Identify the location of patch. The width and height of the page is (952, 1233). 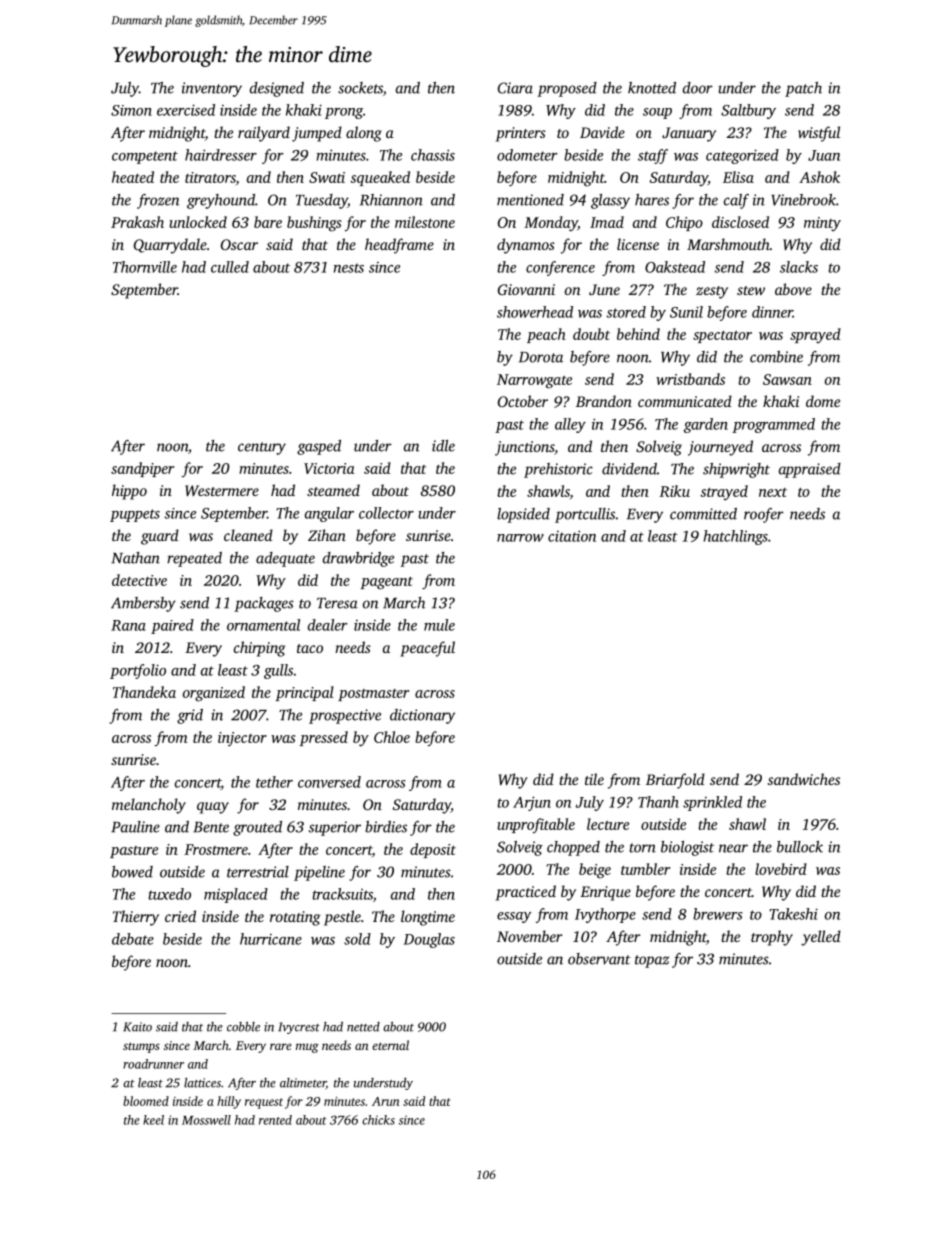
(803, 89).
